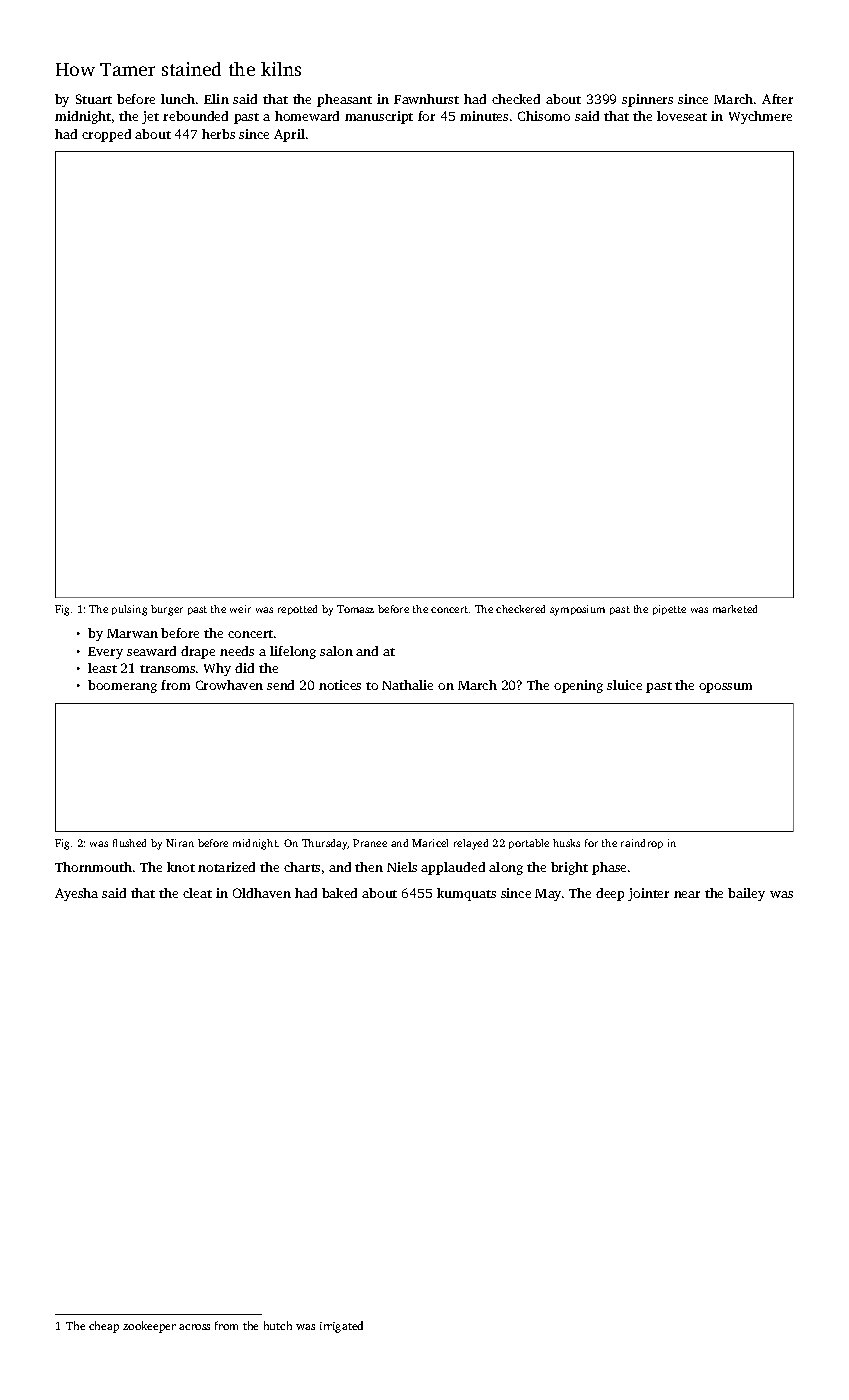 The width and height of the screenshot is (849, 1400). I want to click on notices, so click(340, 685).
